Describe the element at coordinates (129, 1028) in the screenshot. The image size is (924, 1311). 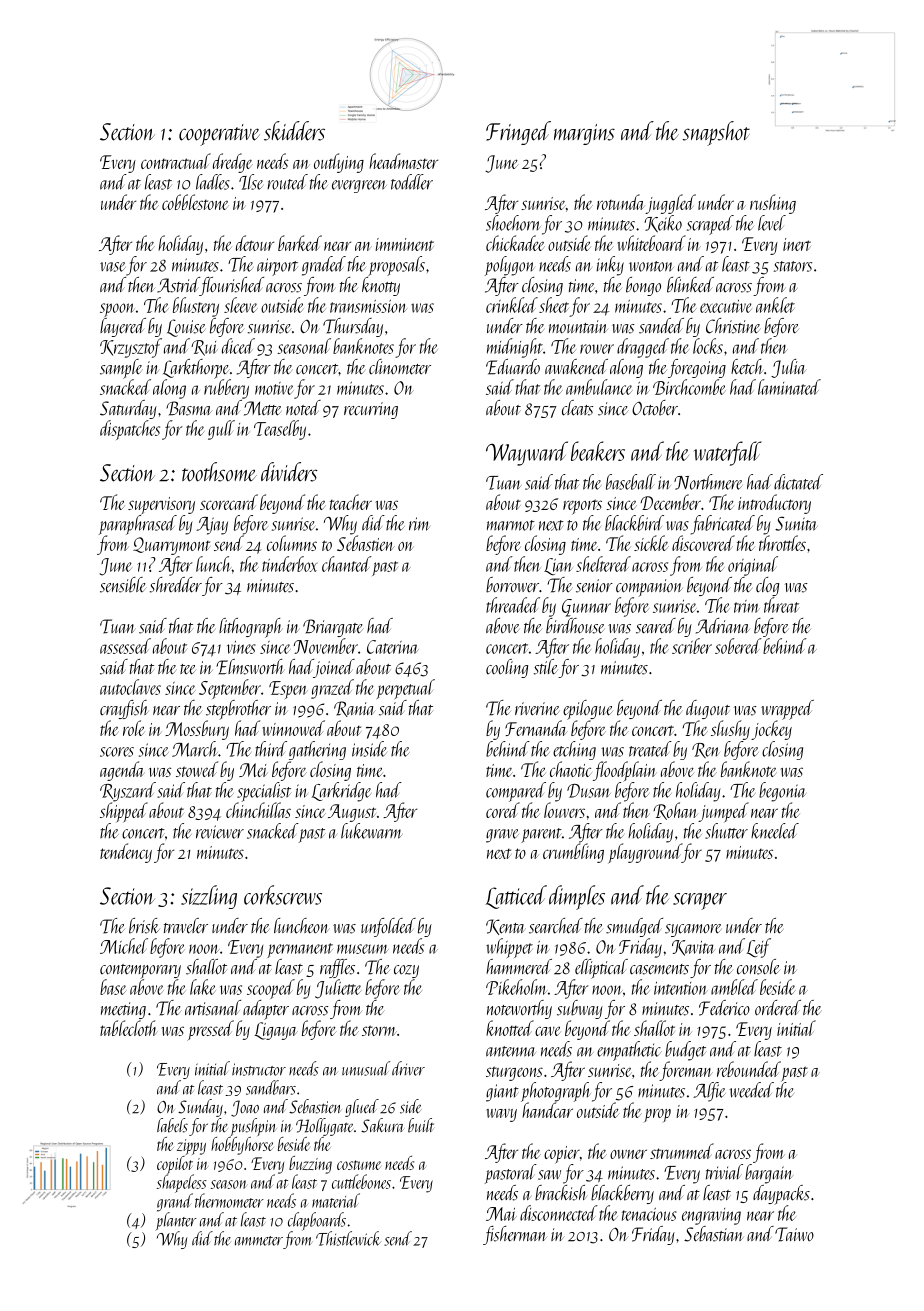
I see `tablecloth` at that location.
